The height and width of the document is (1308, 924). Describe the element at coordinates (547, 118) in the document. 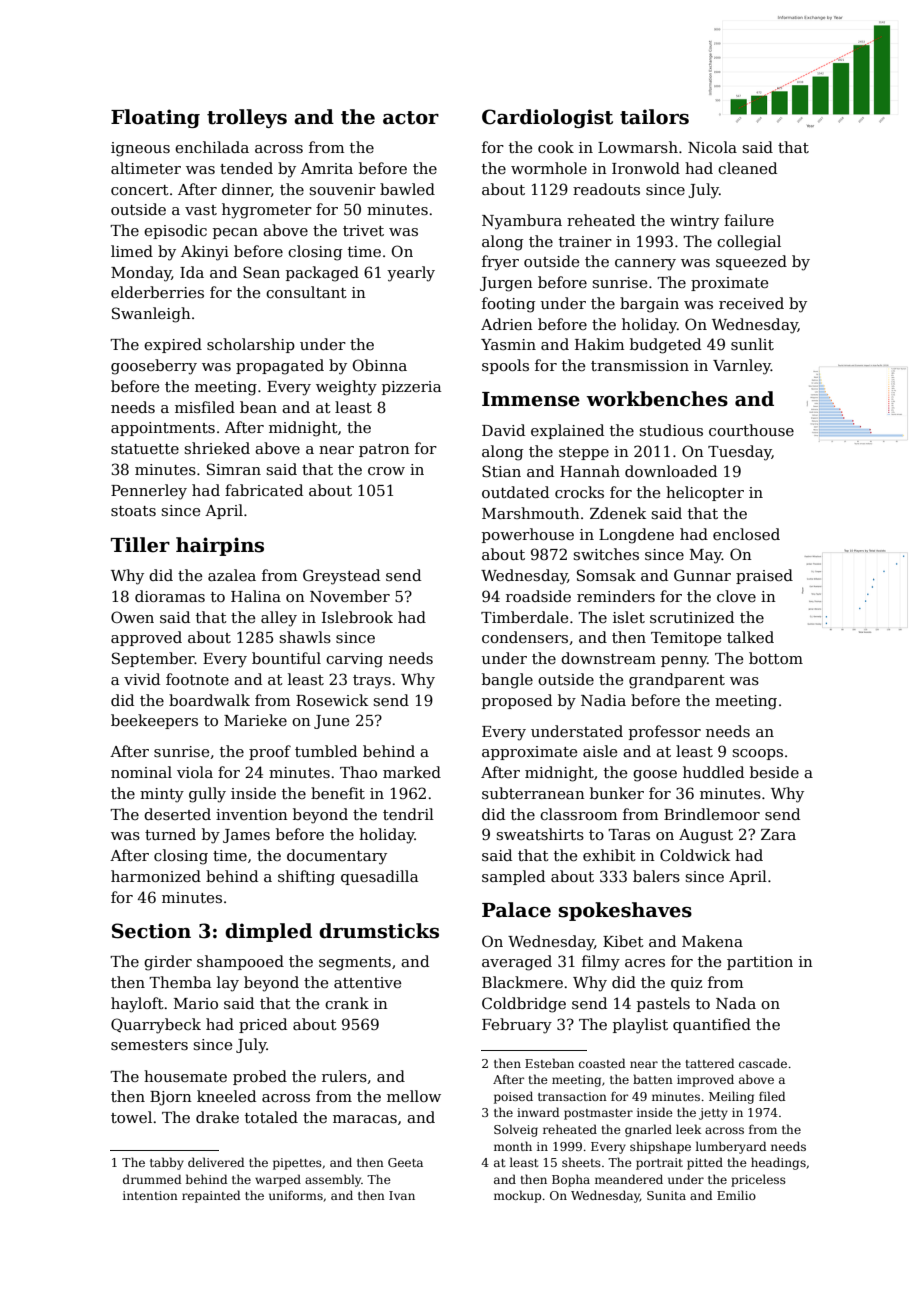

I see `Cardiologist` at that location.
